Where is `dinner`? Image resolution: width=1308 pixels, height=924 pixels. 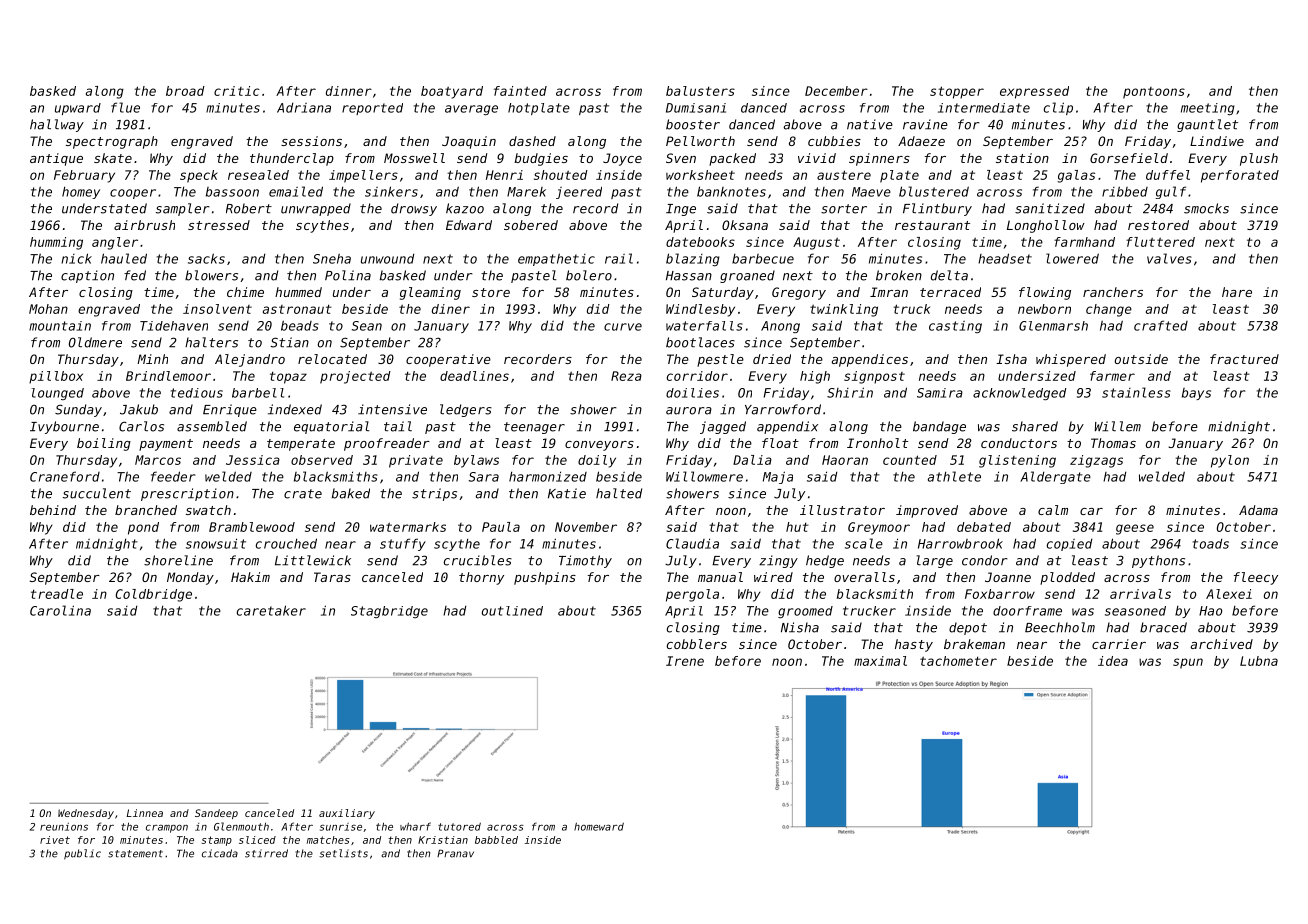 dinner is located at coordinates (349, 91).
